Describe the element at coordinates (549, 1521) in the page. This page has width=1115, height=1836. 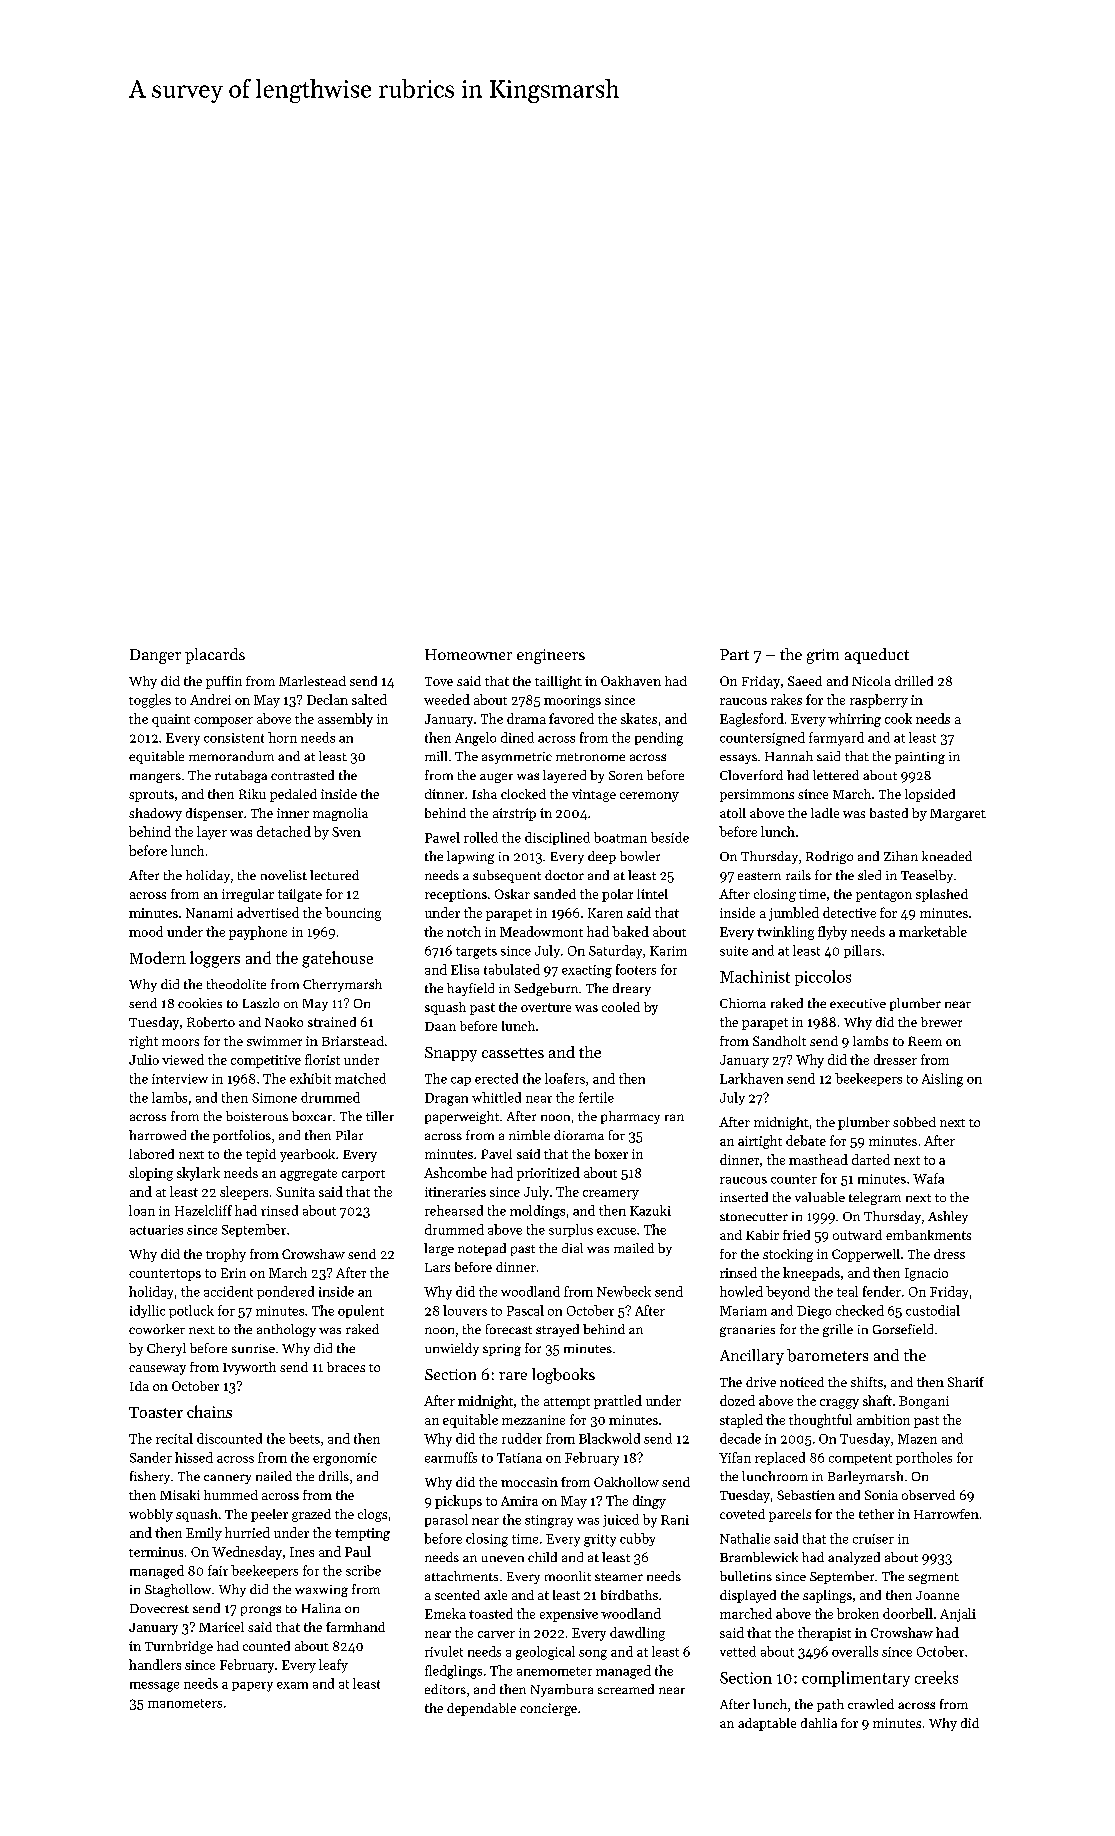
I see `stingray` at that location.
